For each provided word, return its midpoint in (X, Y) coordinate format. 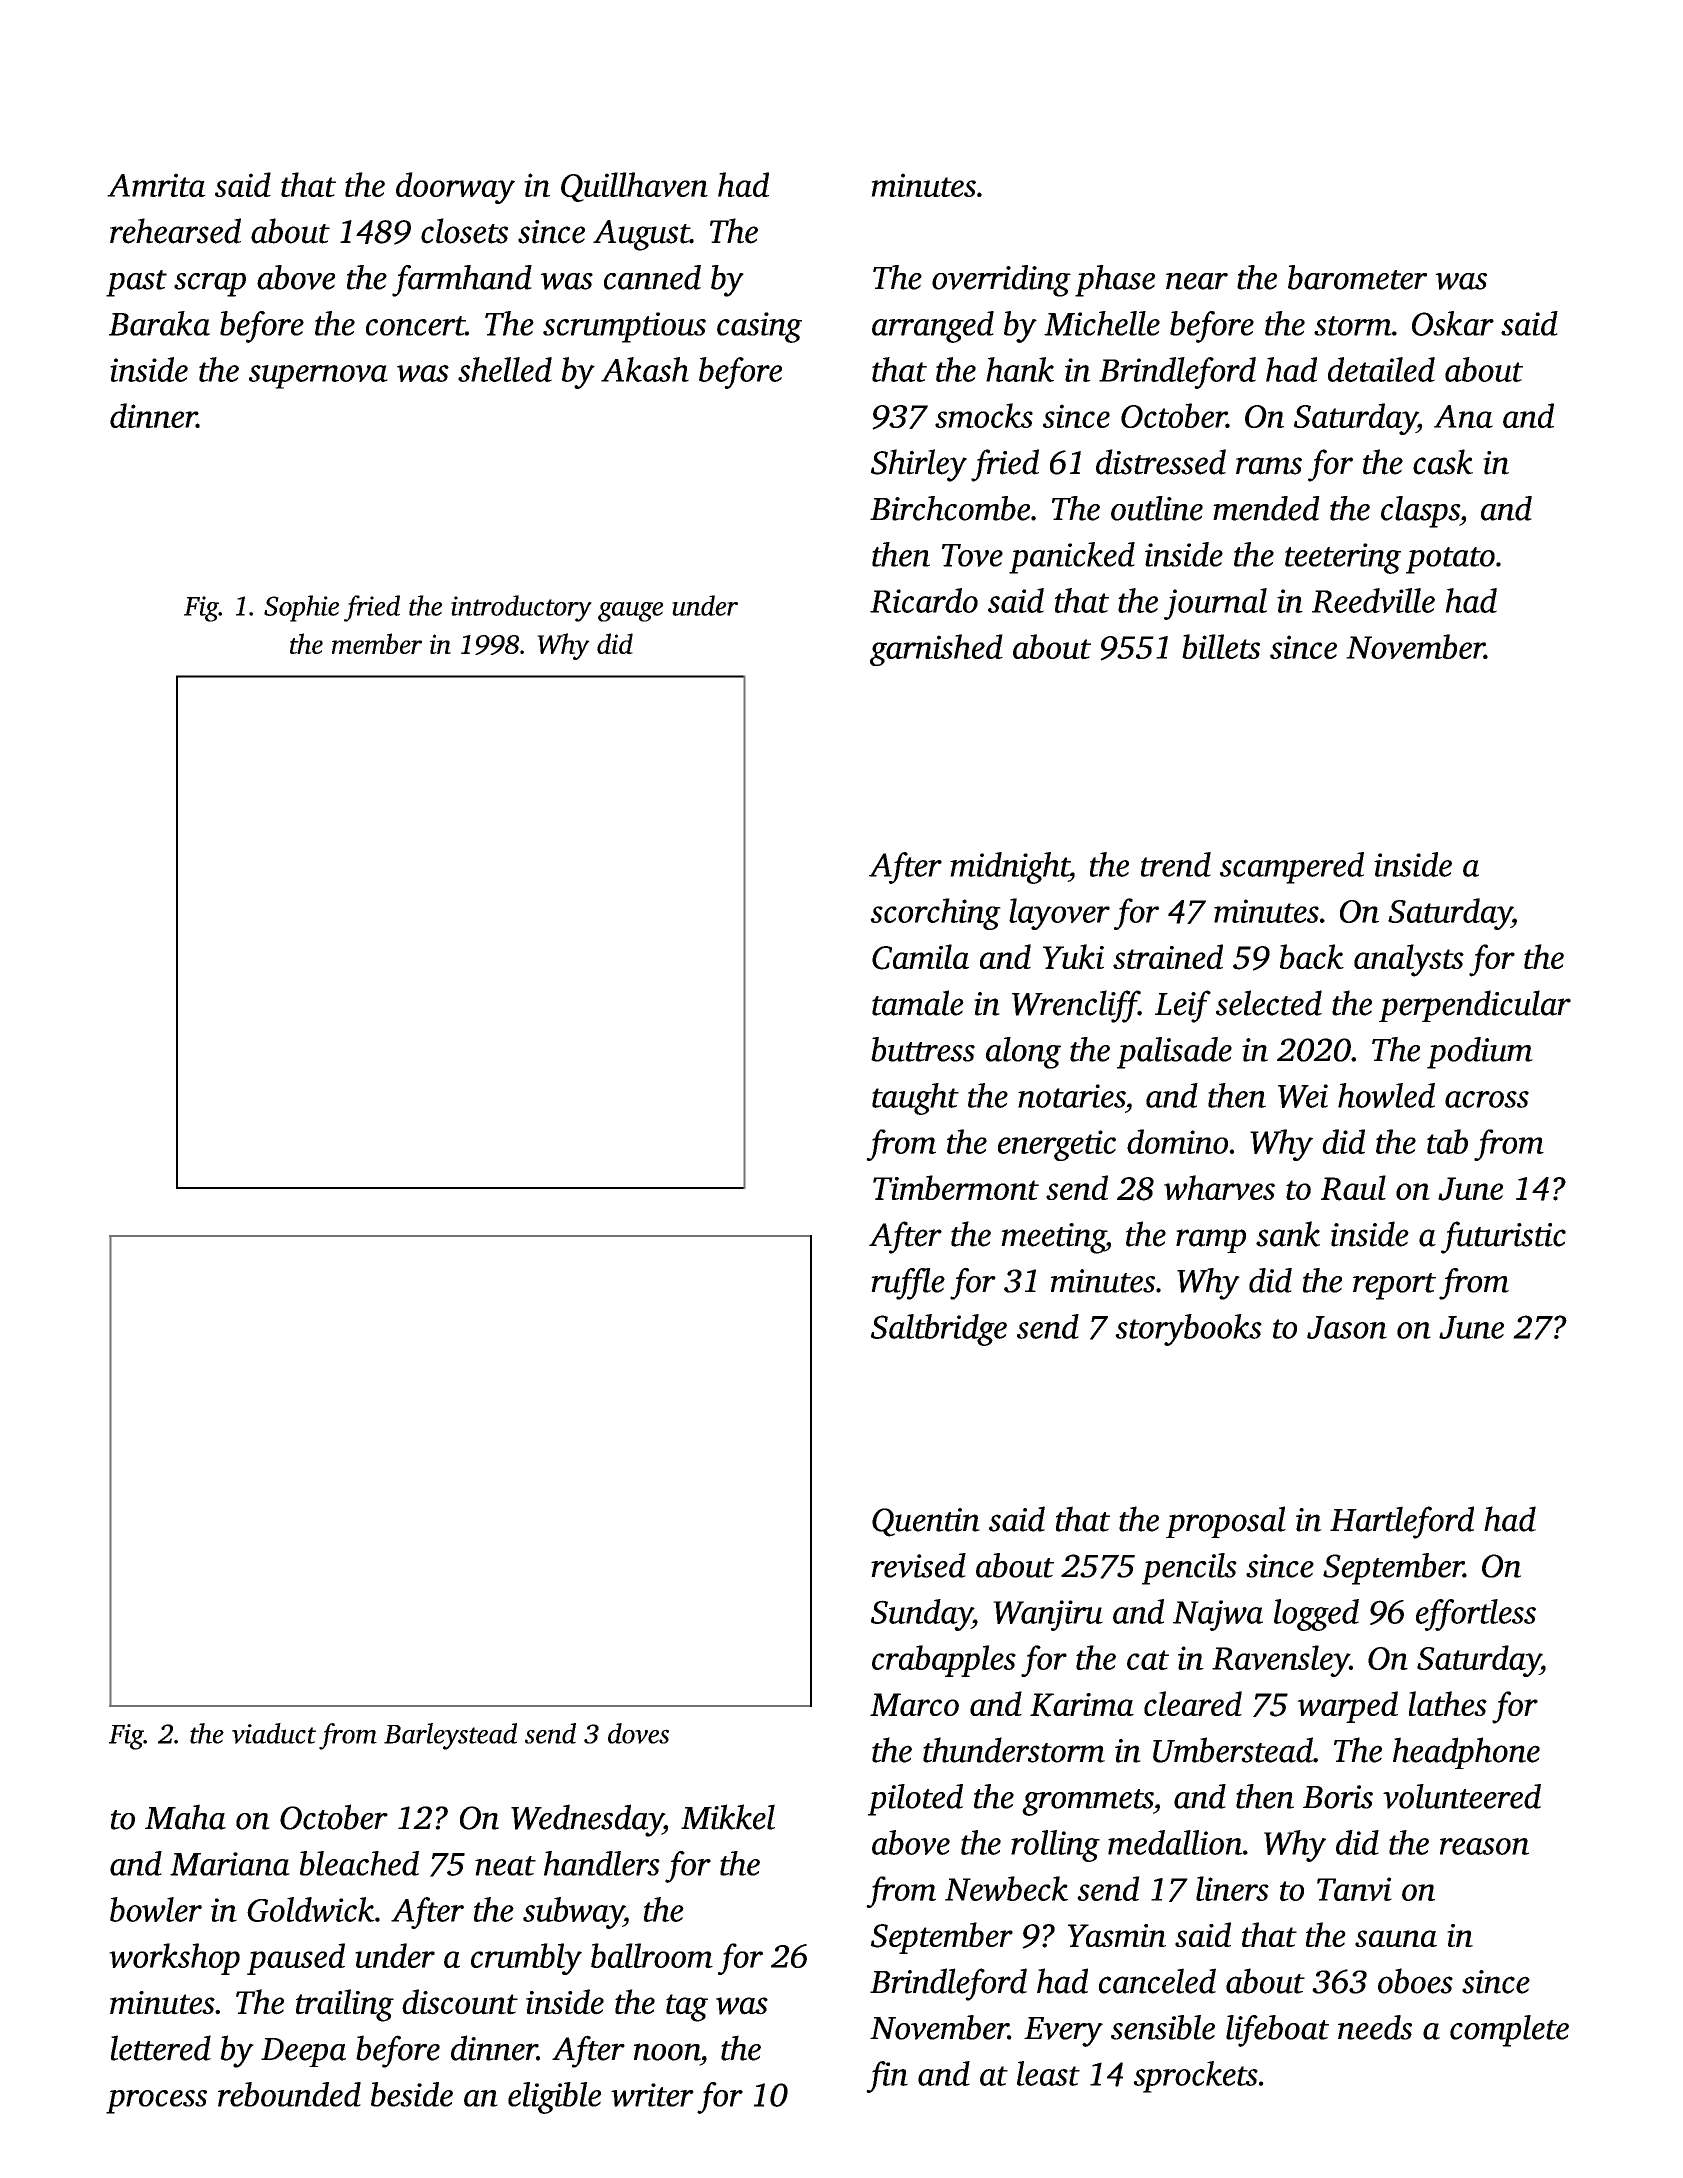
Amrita (156, 185)
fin (887, 2077)
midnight (1009, 868)
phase (1115, 281)
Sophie (301, 608)
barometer (1357, 277)
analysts (1409, 960)
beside (412, 2094)
